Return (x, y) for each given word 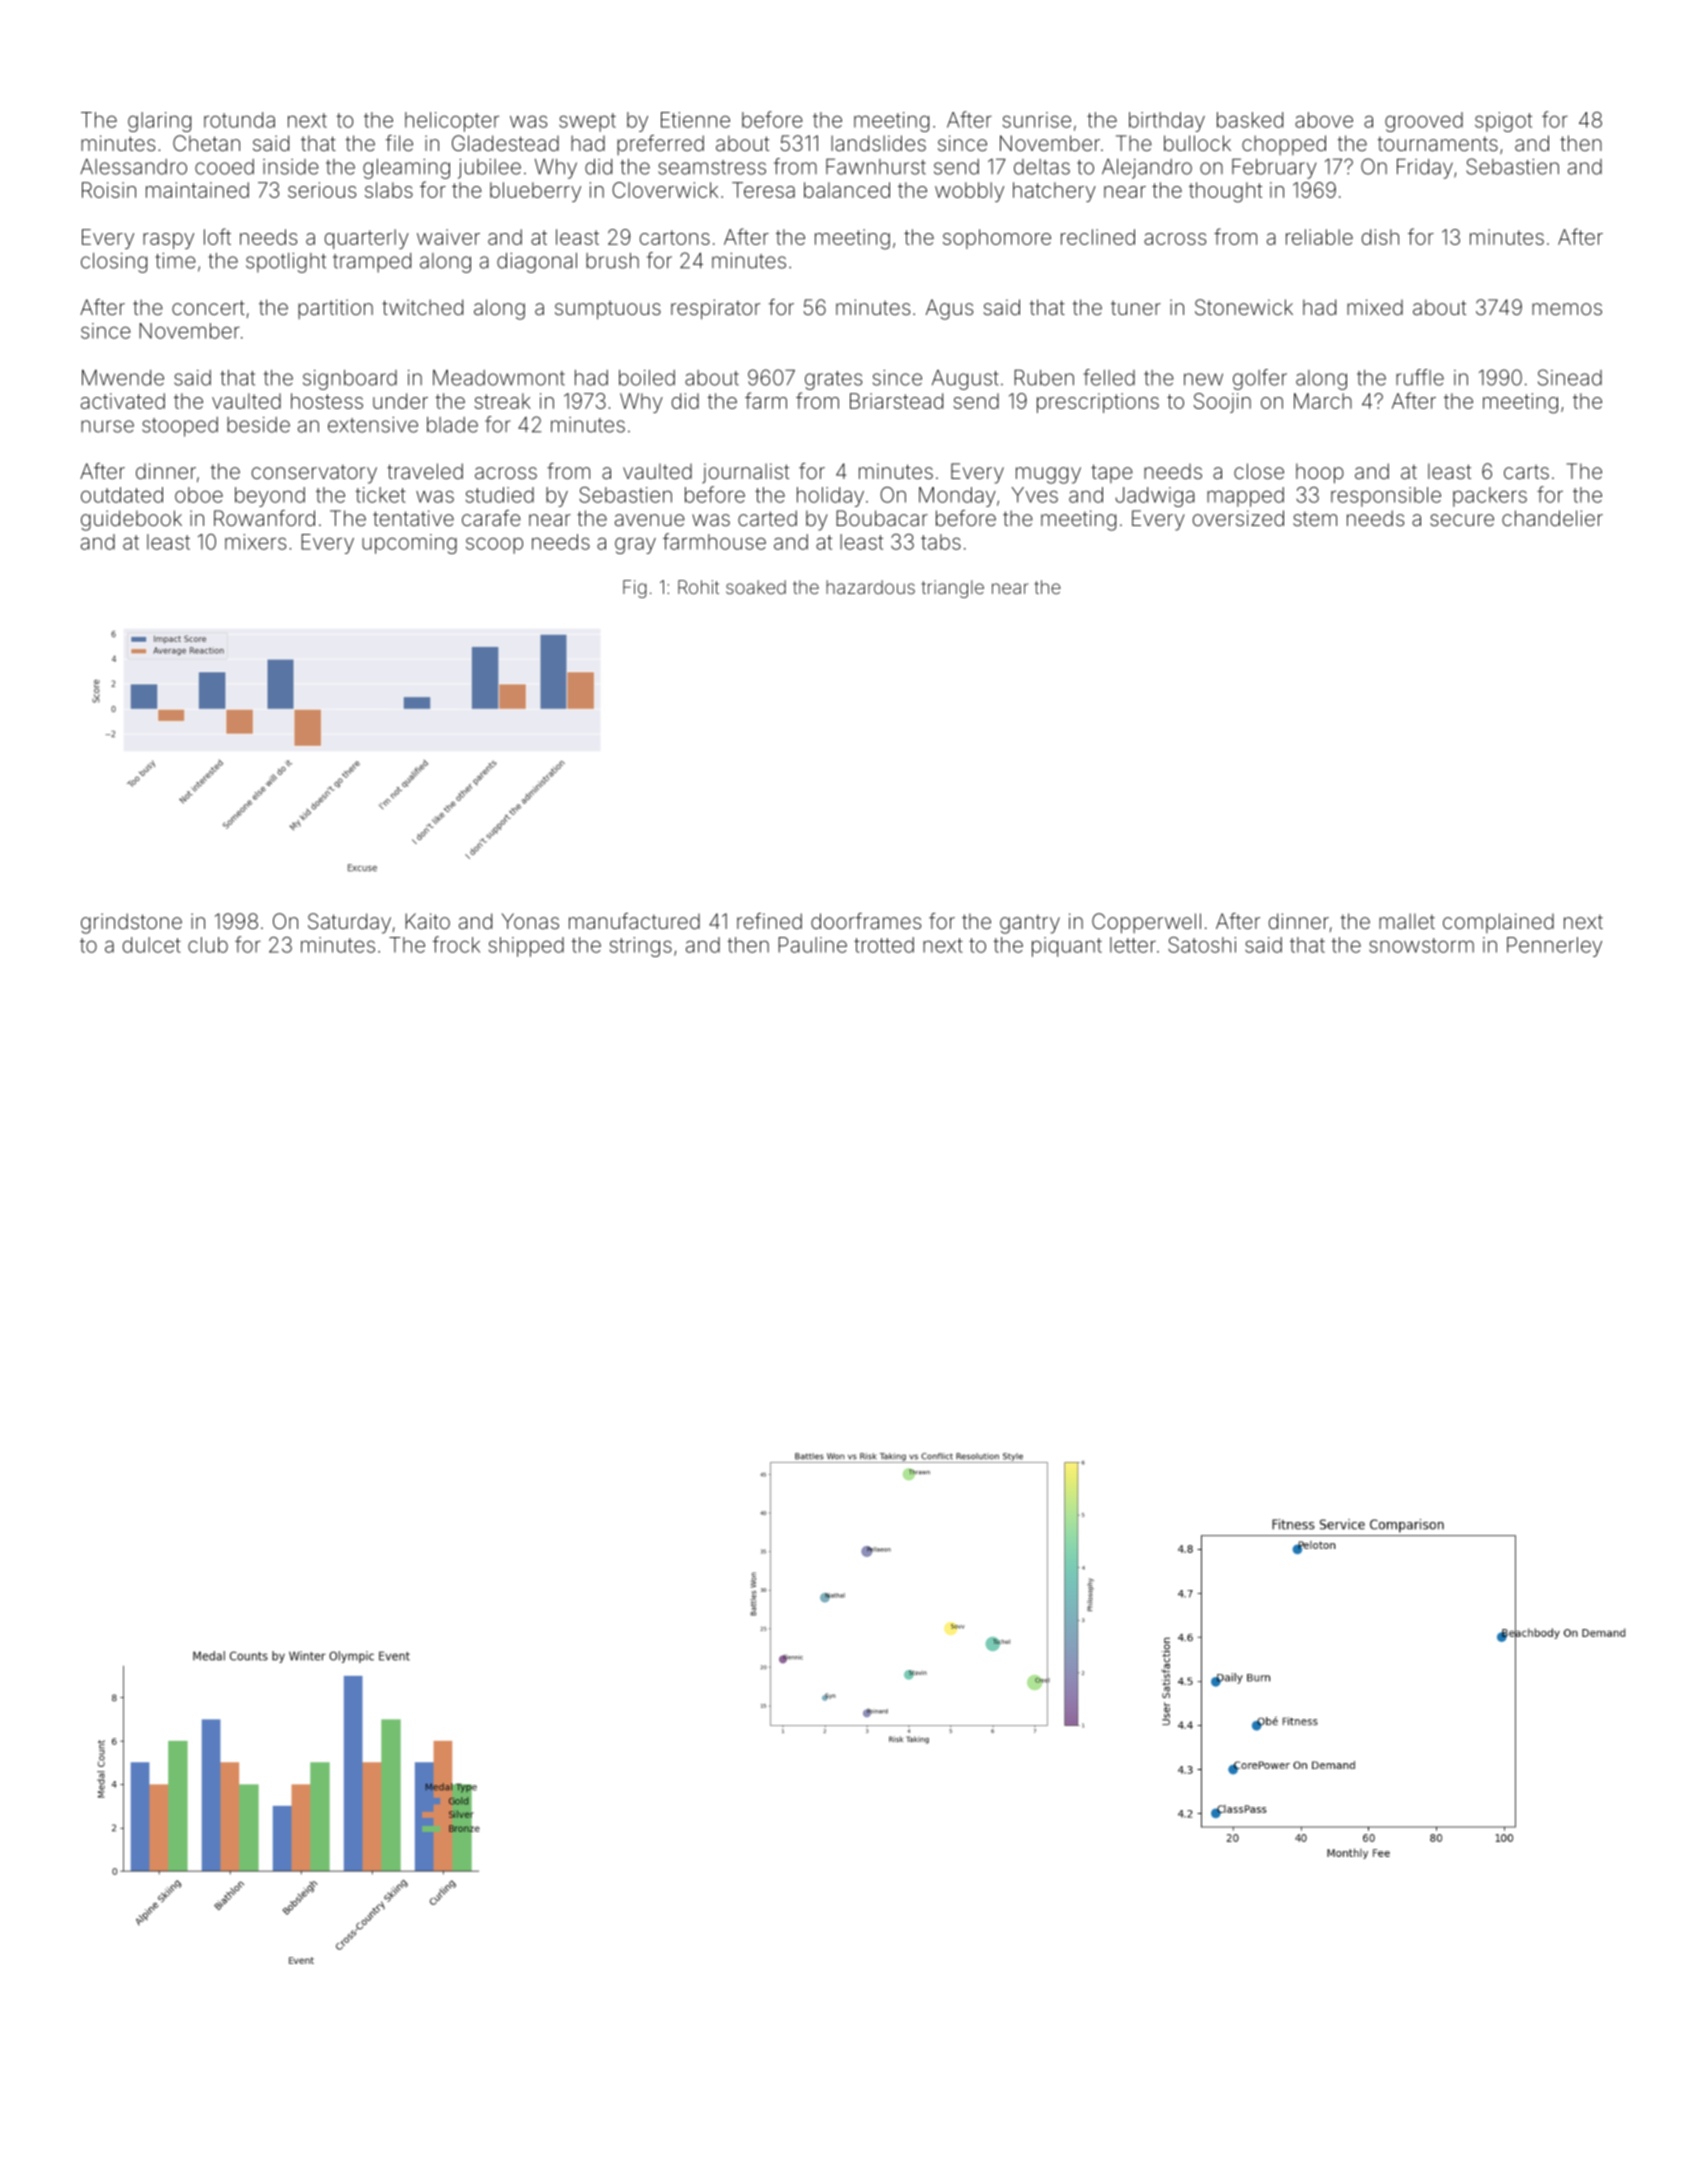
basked (1250, 120)
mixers (255, 542)
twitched (422, 307)
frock (456, 944)
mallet (1407, 921)
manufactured (634, 921)
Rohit (698, 587)
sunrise (1037, 120)
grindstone (131, 923)
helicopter (452, 122)
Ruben (1044, 377)
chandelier (1552, 518)
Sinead (1570, 377)
